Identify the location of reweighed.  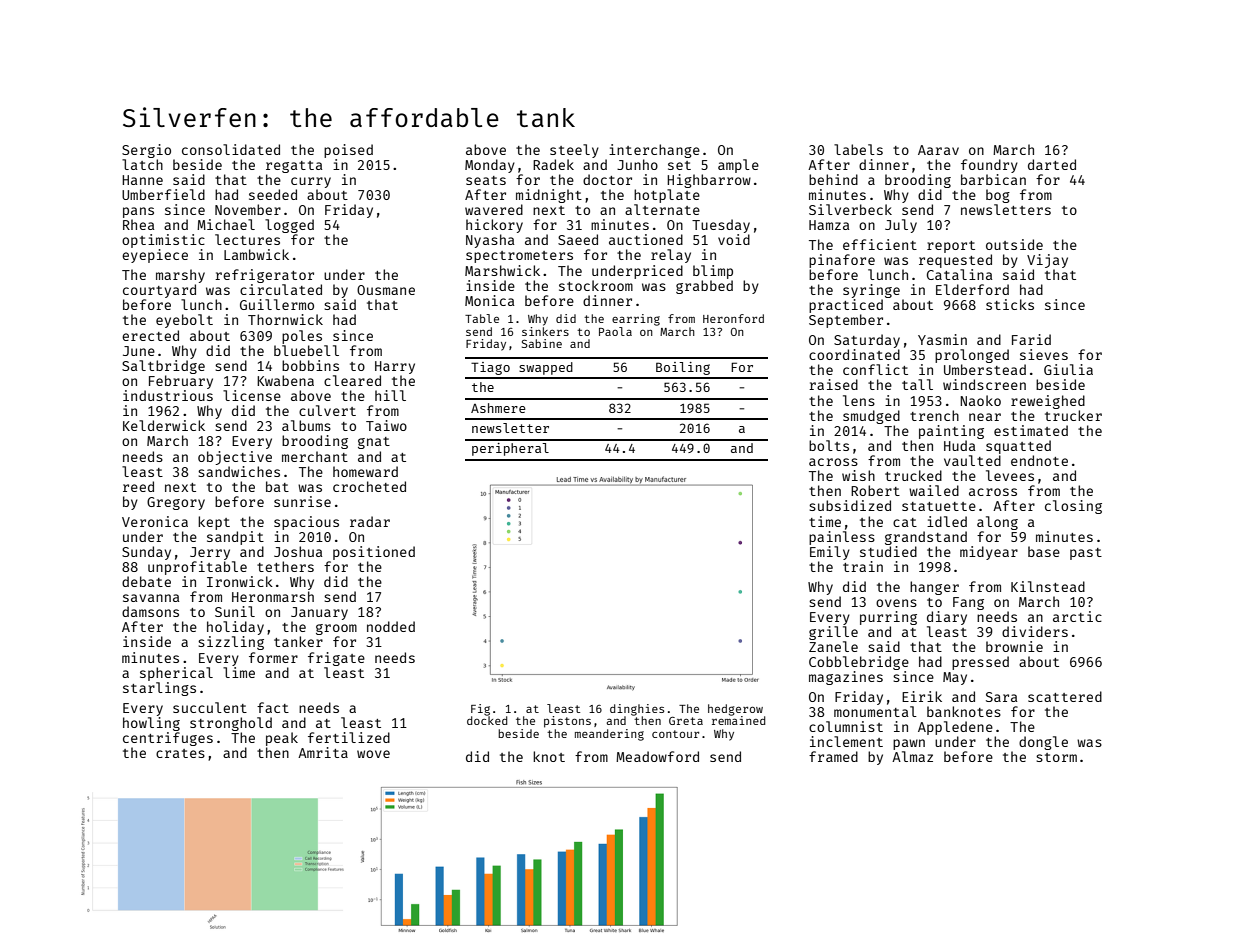
(1048, 402).
